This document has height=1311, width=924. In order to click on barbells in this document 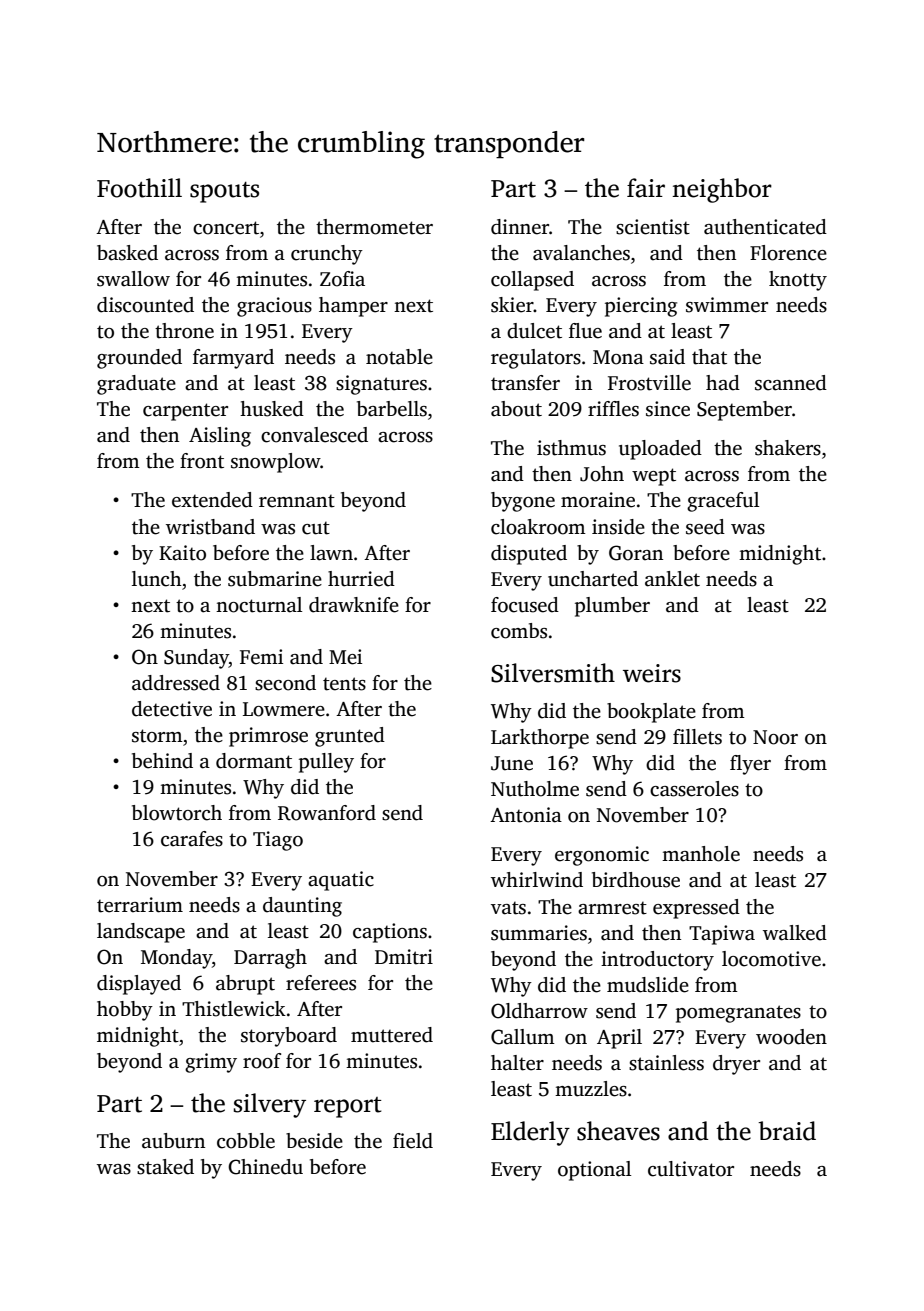, I will do `click(392, 409)`.
